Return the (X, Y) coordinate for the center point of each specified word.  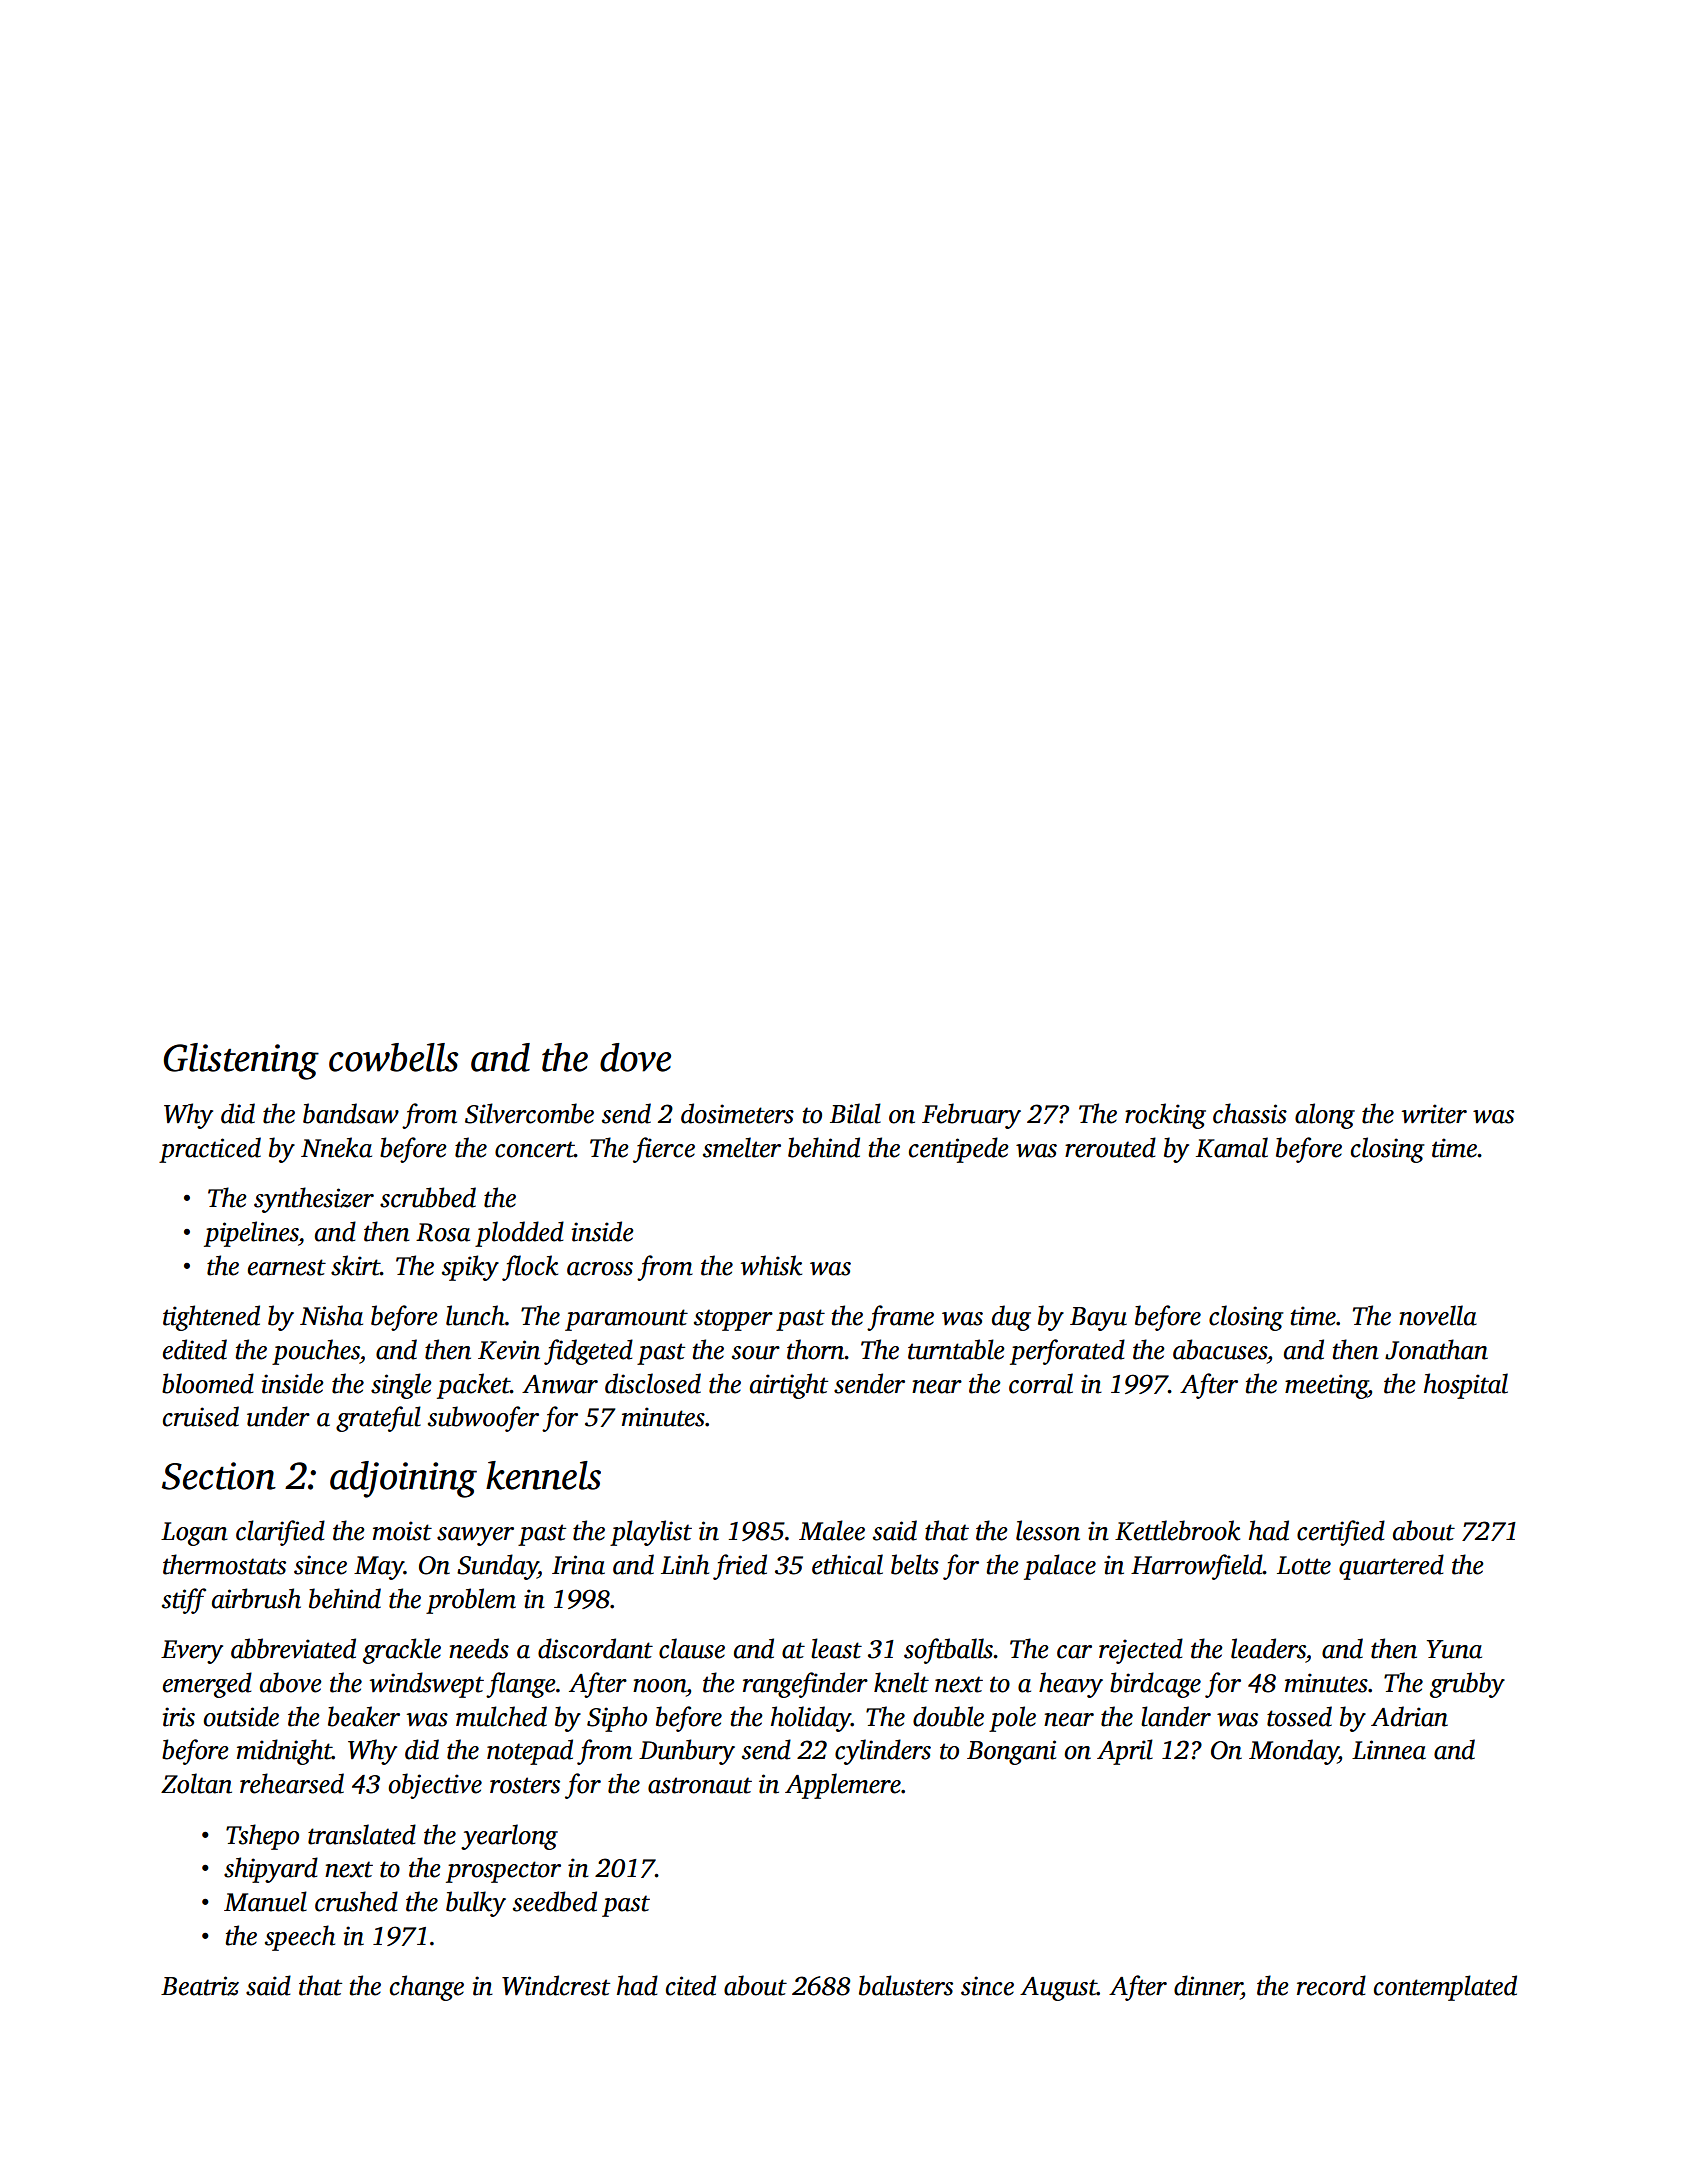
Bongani (1011, 1752)
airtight (789, 1386)
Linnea (1389, 1750)
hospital (1466, 1386)
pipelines (251, 1234)
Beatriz (200, 1986)
